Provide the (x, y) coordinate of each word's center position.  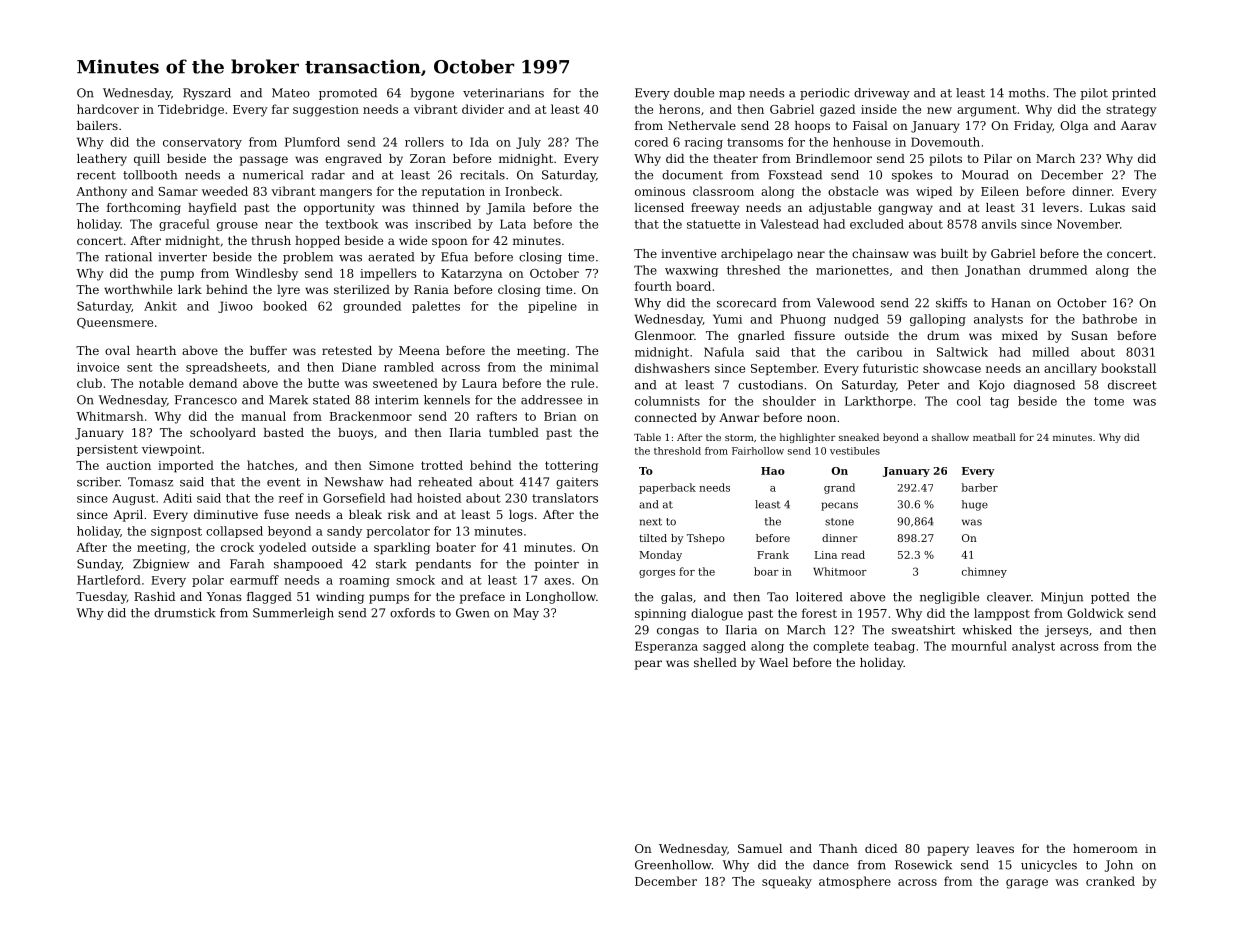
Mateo (291, 93)
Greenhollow (673, 865)
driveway (882, 94)
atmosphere (855, 882)
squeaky (787, 882)
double (694, 93)
